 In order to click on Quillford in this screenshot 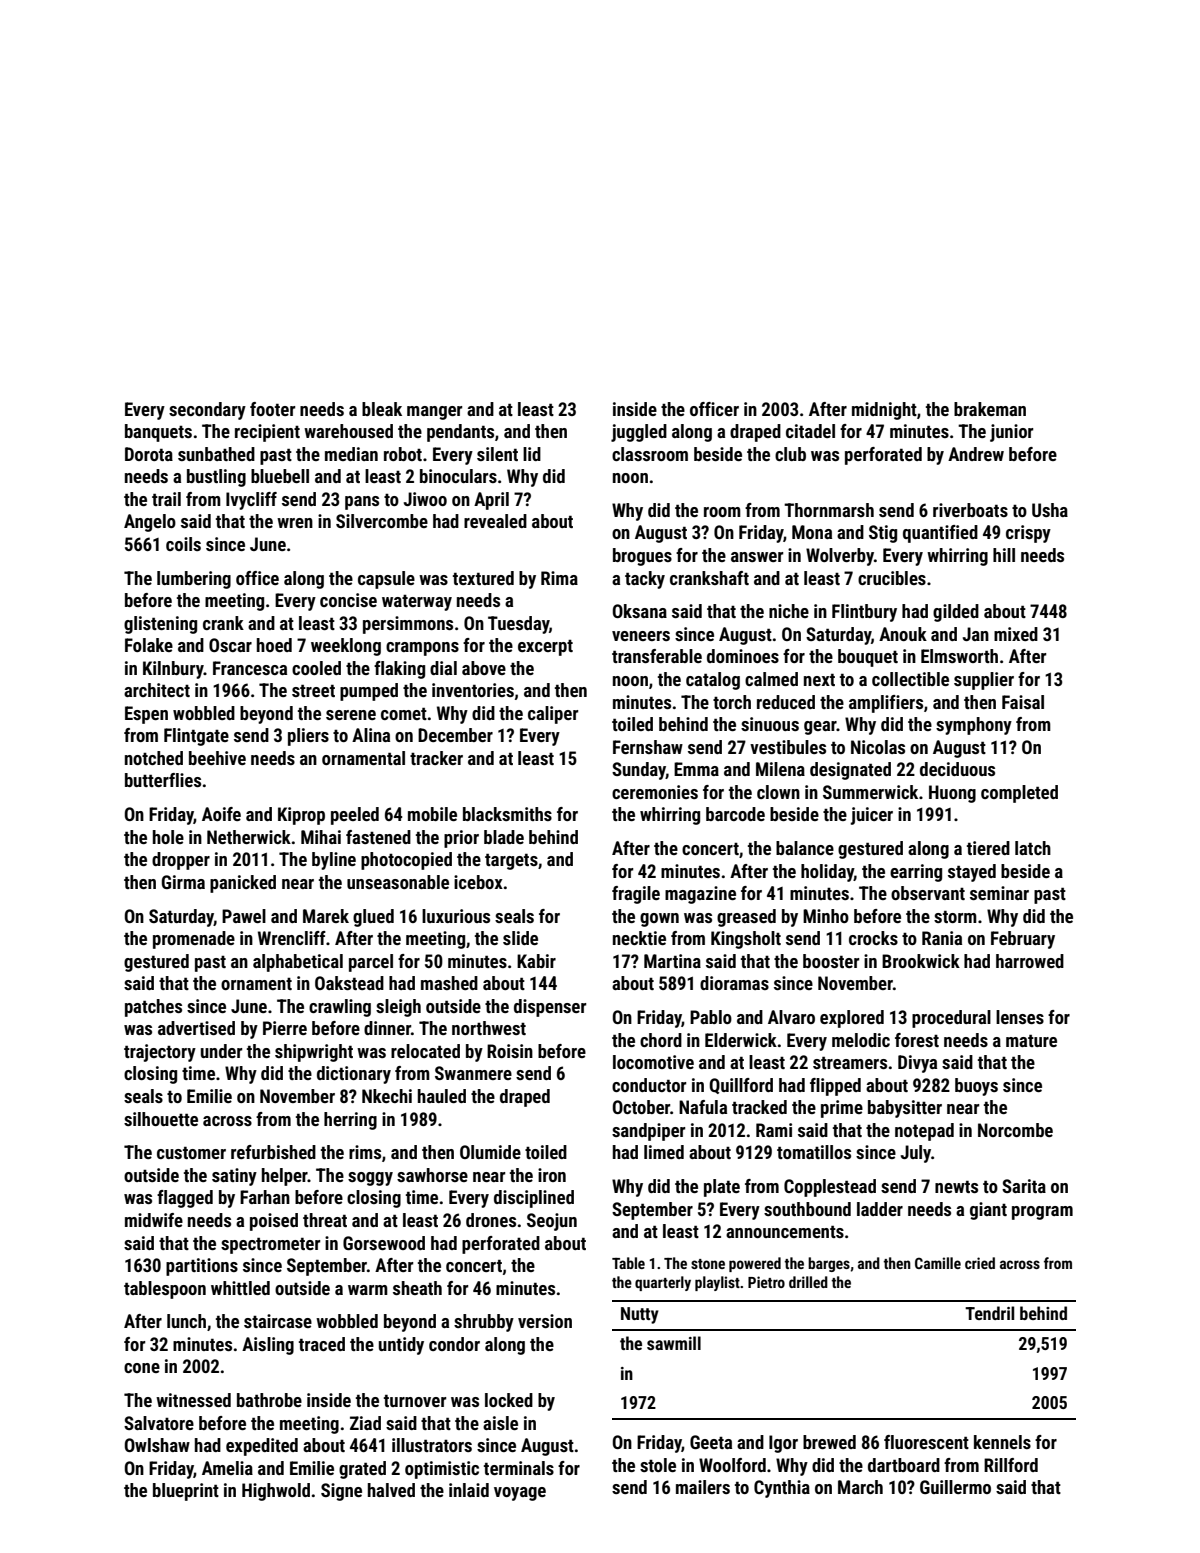, I will do `click(741, 1086)`.
